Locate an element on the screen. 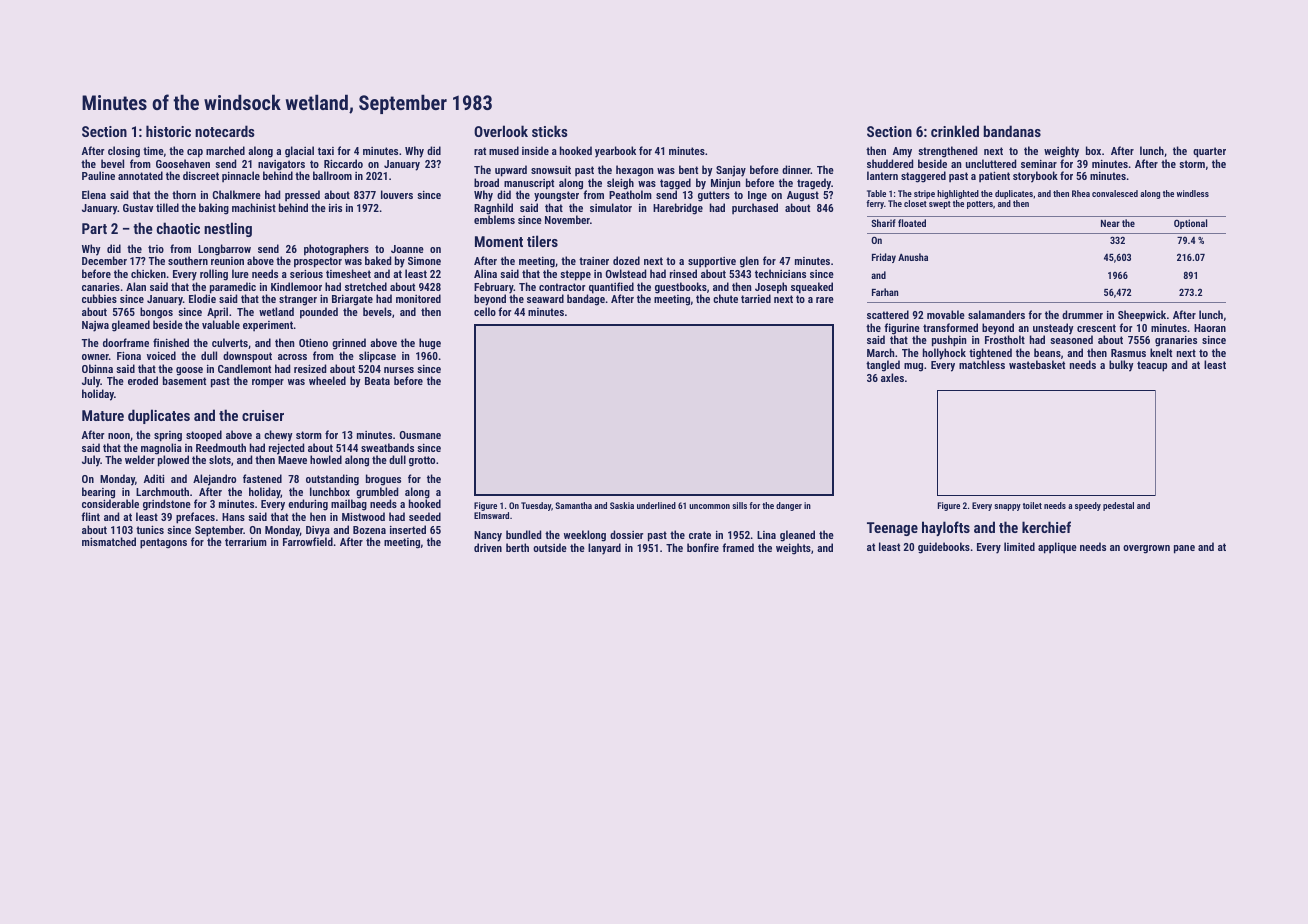  quarter is located at coordinates (1209, 152).
